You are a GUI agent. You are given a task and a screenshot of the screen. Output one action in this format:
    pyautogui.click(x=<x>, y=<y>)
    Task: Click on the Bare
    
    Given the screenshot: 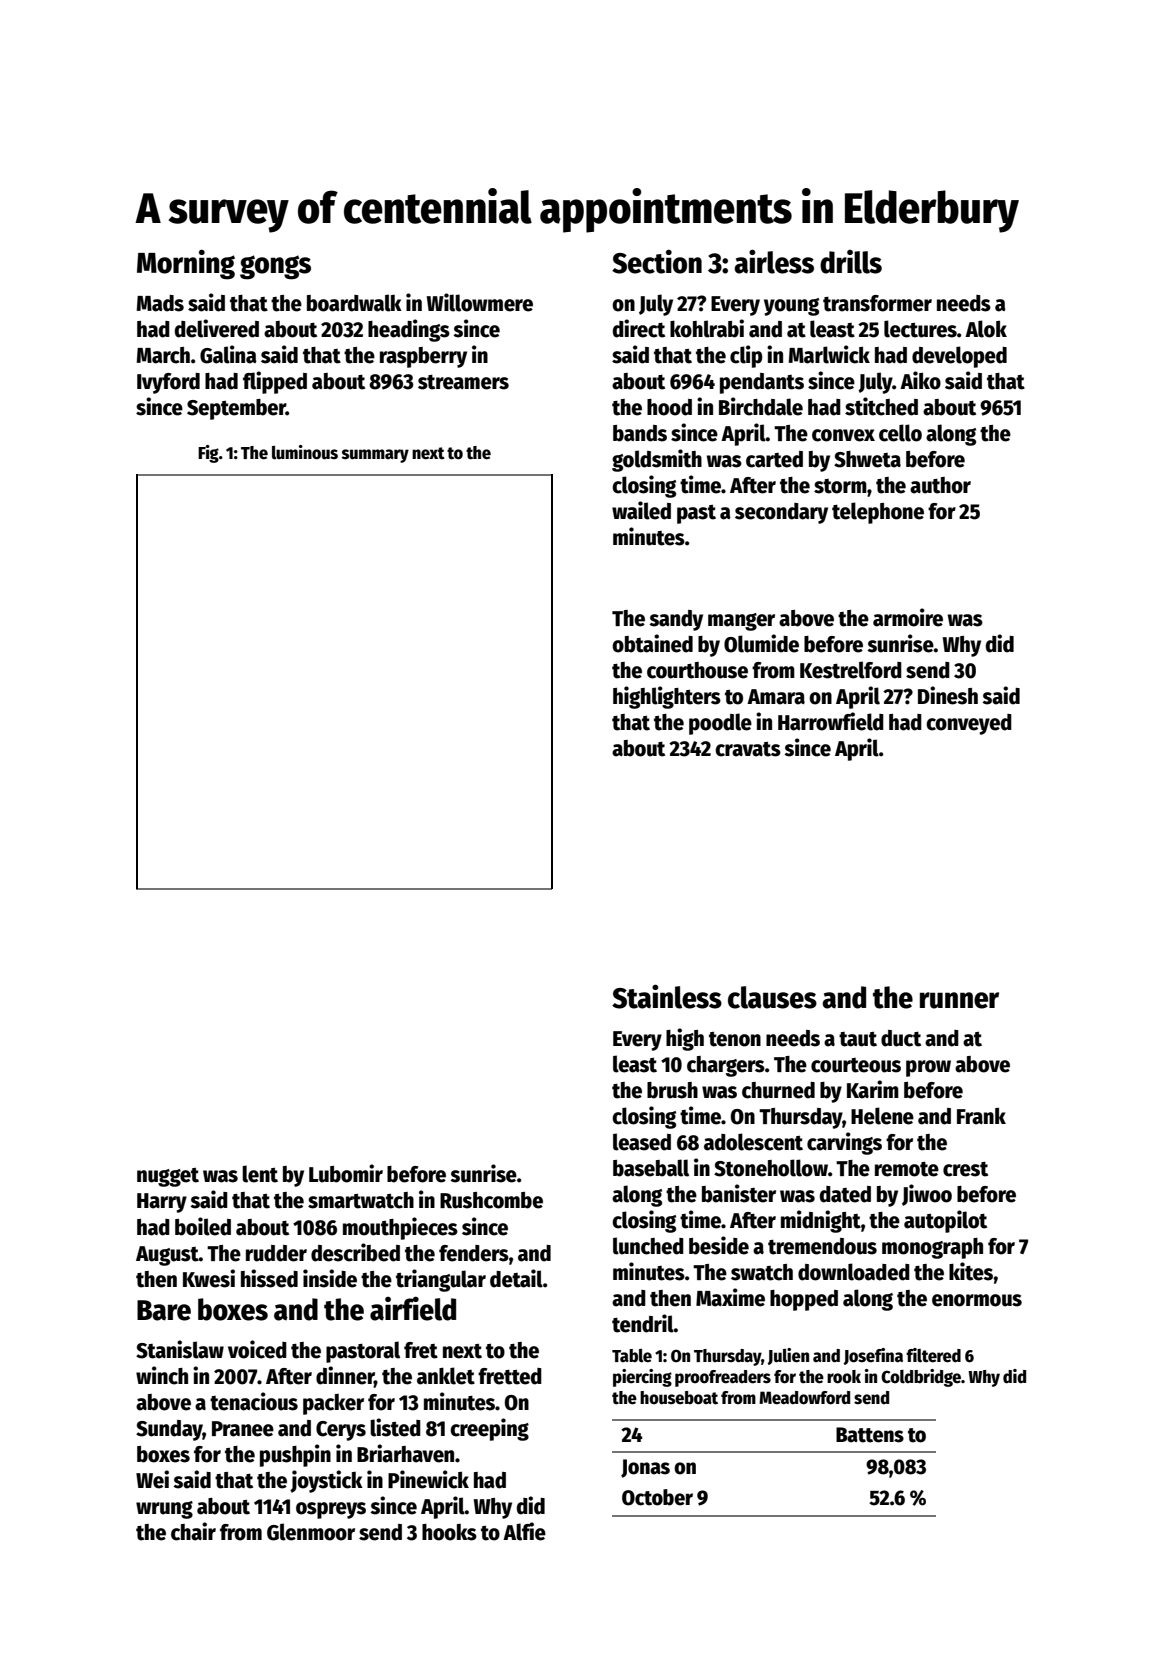 What is the action you would take?
    pyautogui.click(x=164, y=1310)
